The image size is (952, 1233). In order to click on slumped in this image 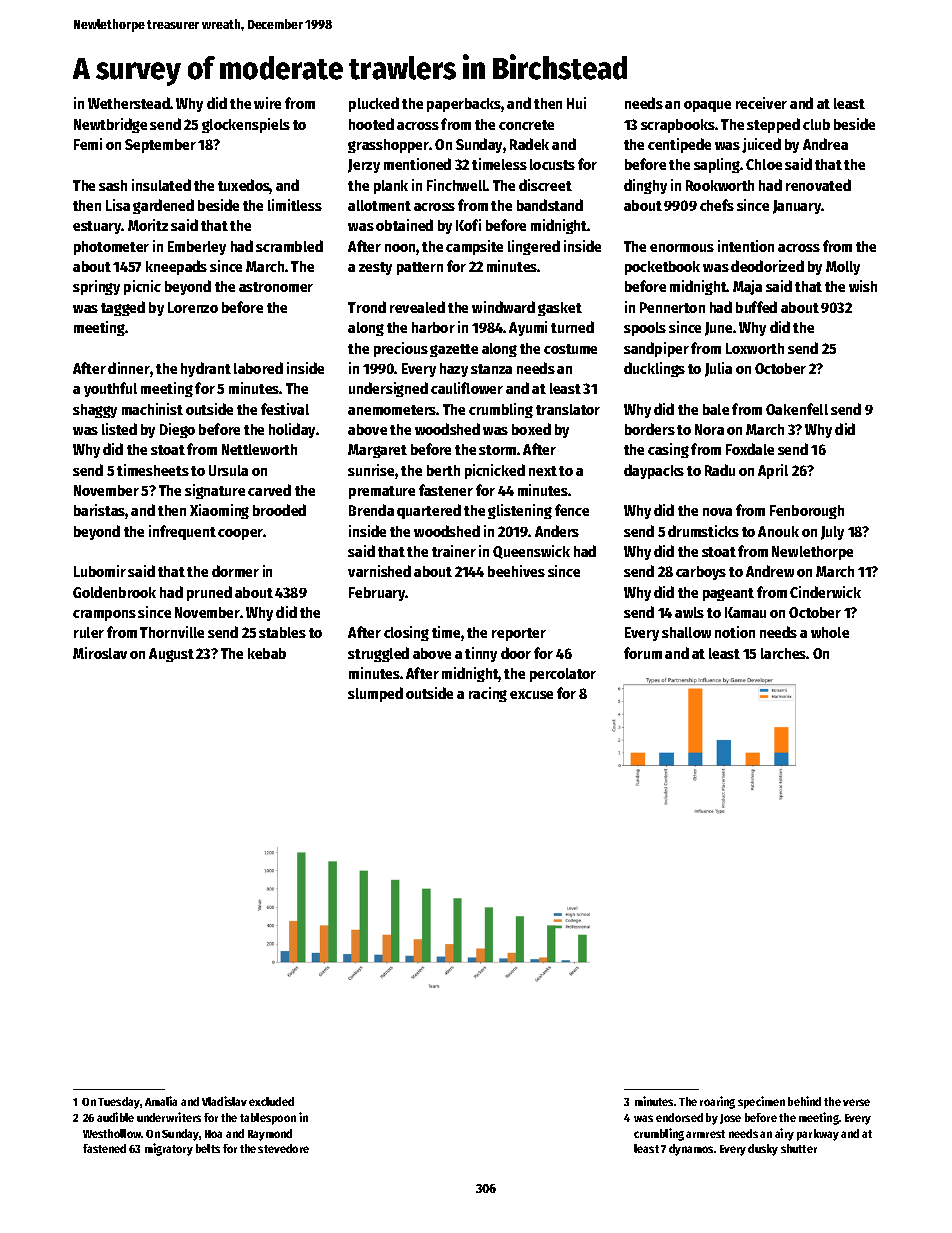, I will do `click(375, 694)`.
